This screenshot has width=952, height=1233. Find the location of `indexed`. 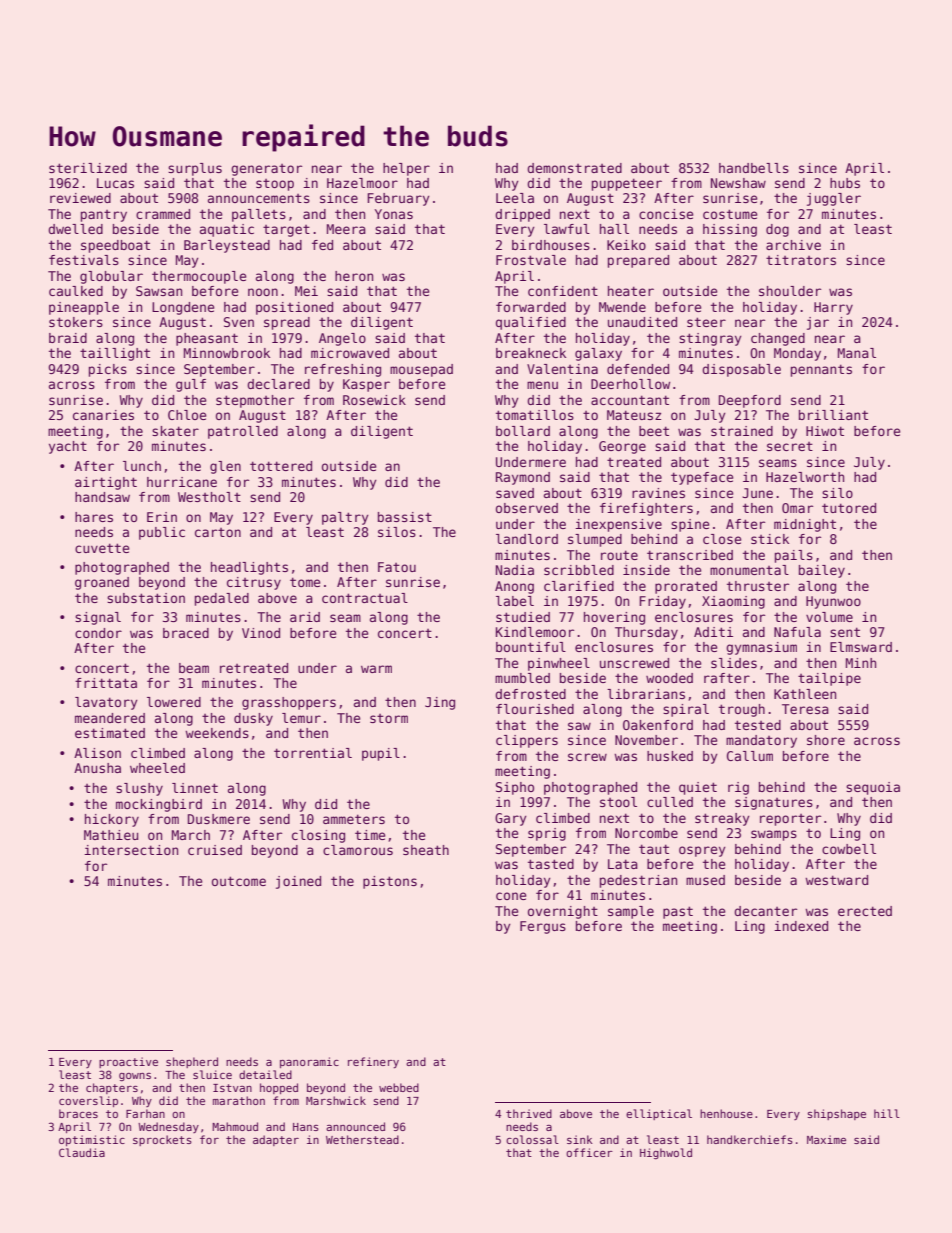

indexed is located at coordinates (801, 926).
